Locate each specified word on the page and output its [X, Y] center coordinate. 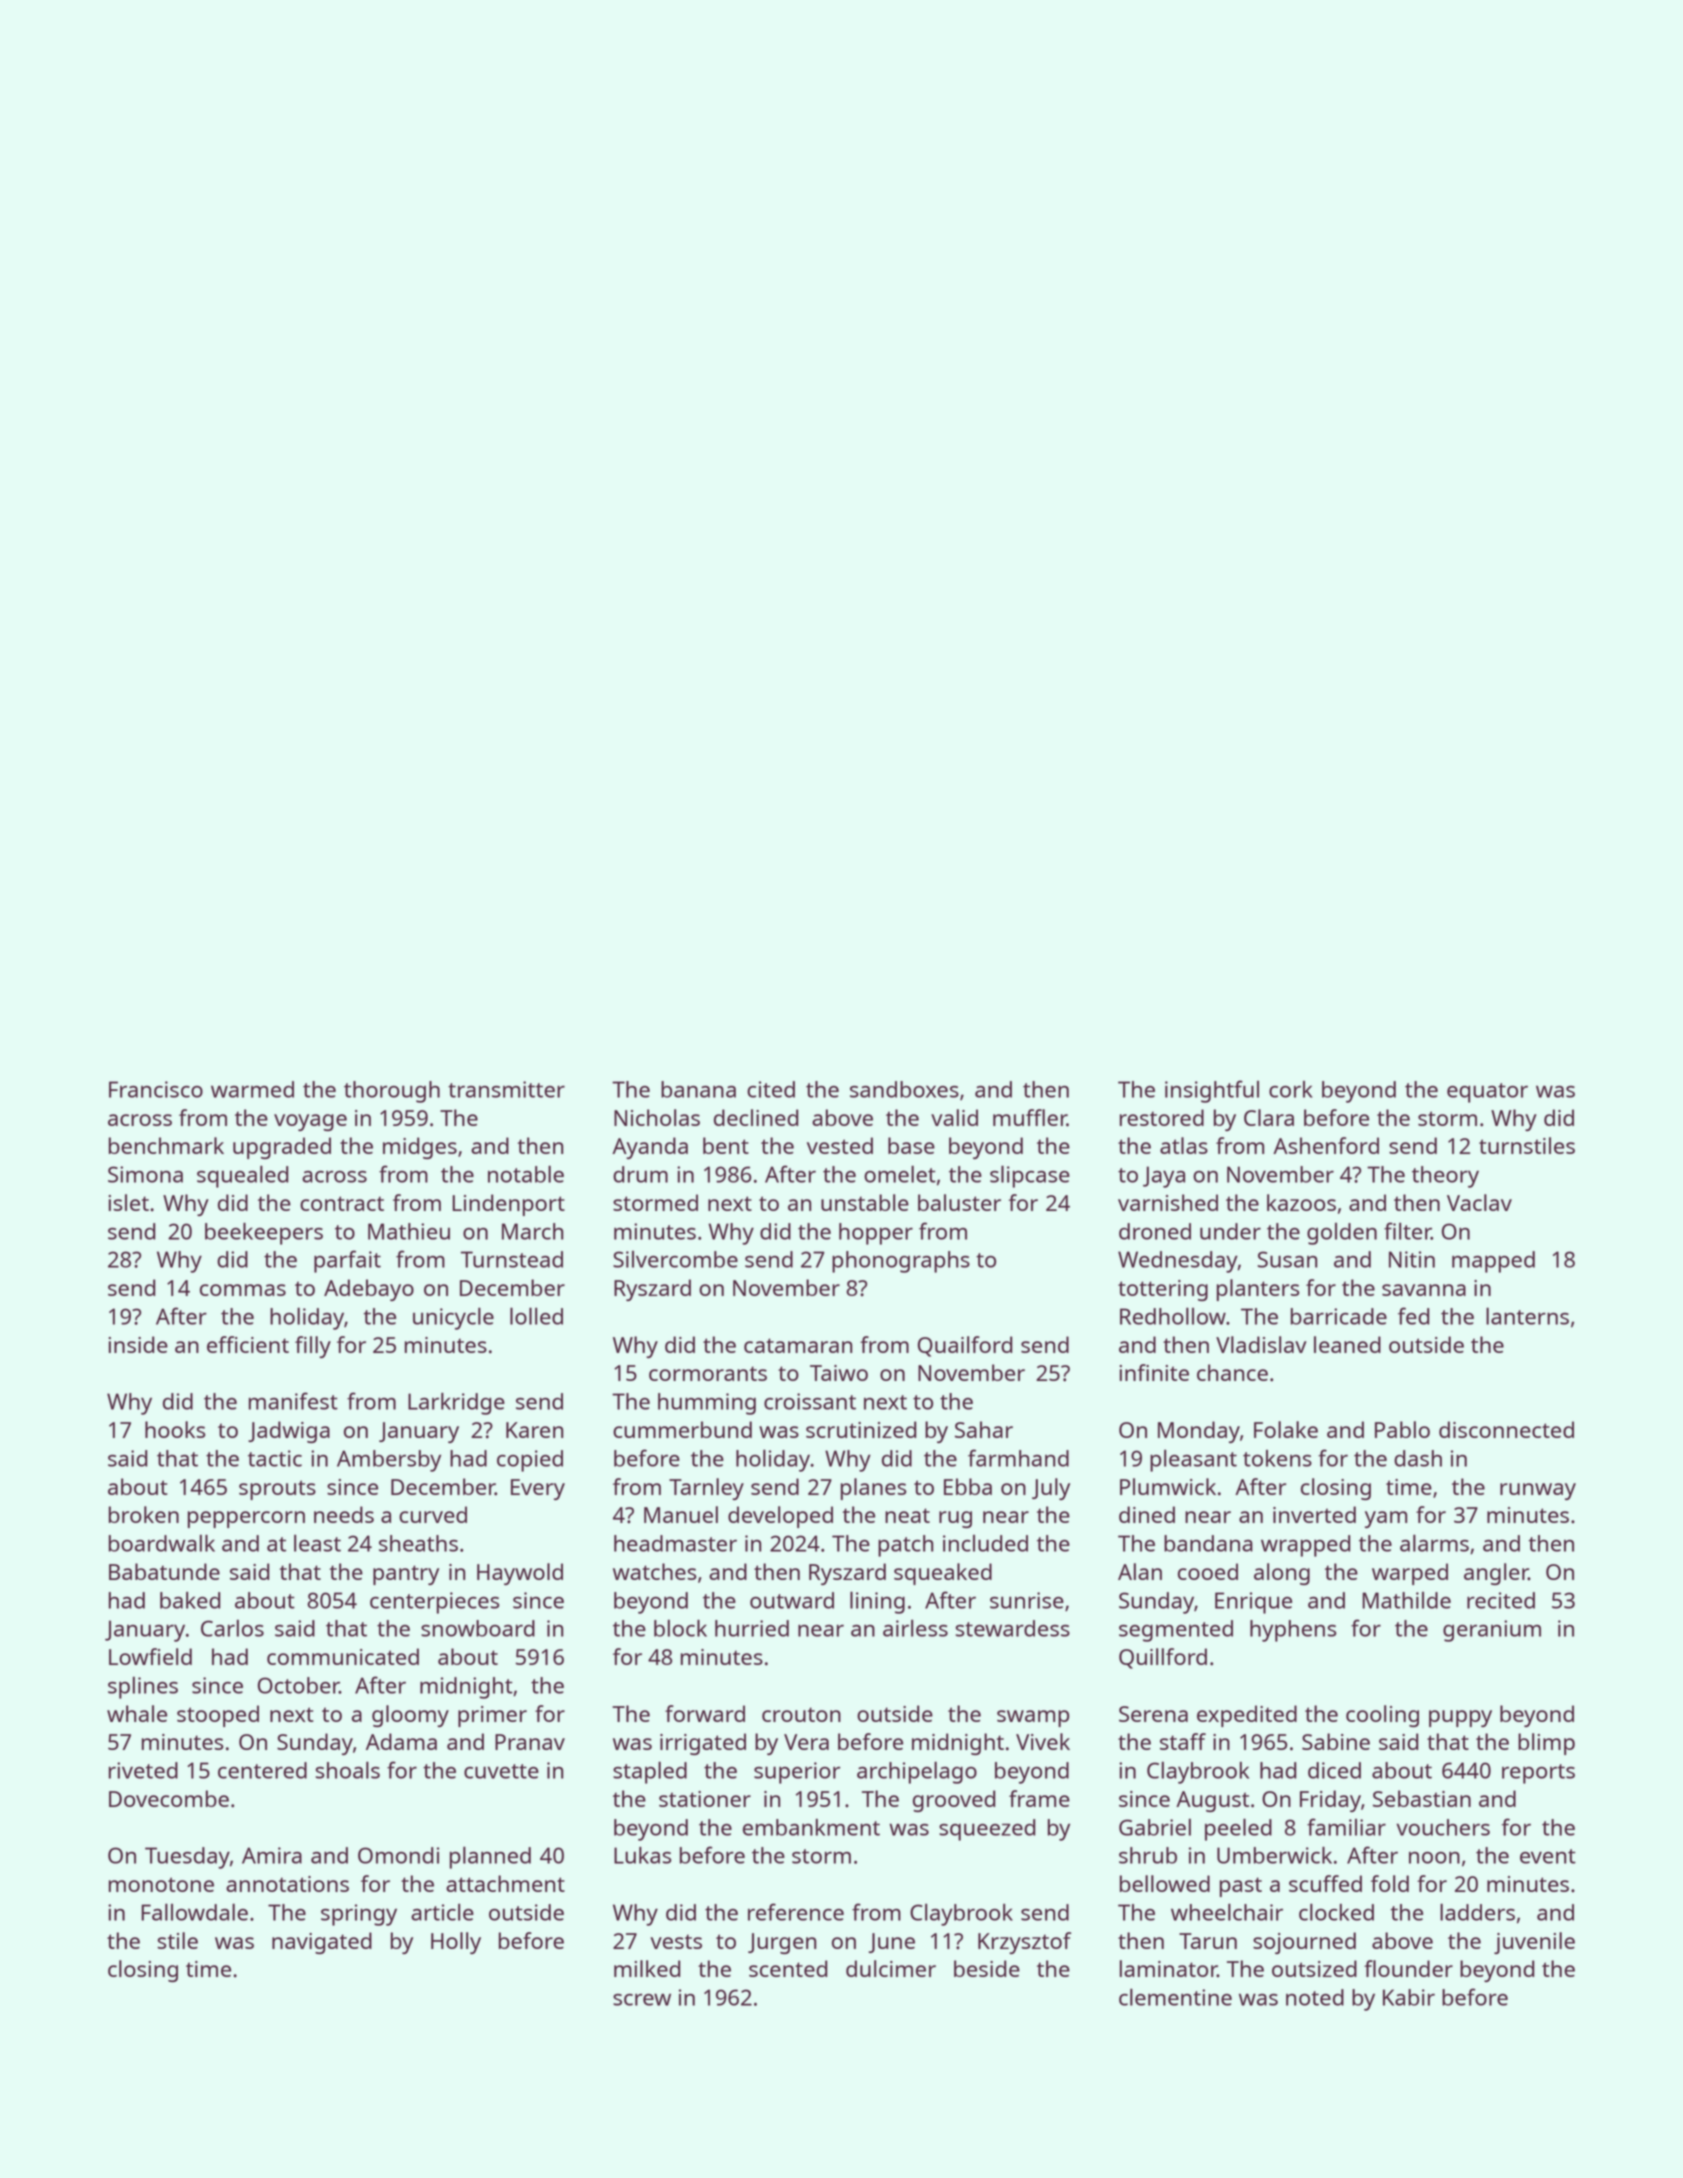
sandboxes [904, 1089]
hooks [175, 1429]
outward [792, 1600]
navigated [322, 1943]
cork [1291, 1089]
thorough [392, 1092]
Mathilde [1406, 1600]
